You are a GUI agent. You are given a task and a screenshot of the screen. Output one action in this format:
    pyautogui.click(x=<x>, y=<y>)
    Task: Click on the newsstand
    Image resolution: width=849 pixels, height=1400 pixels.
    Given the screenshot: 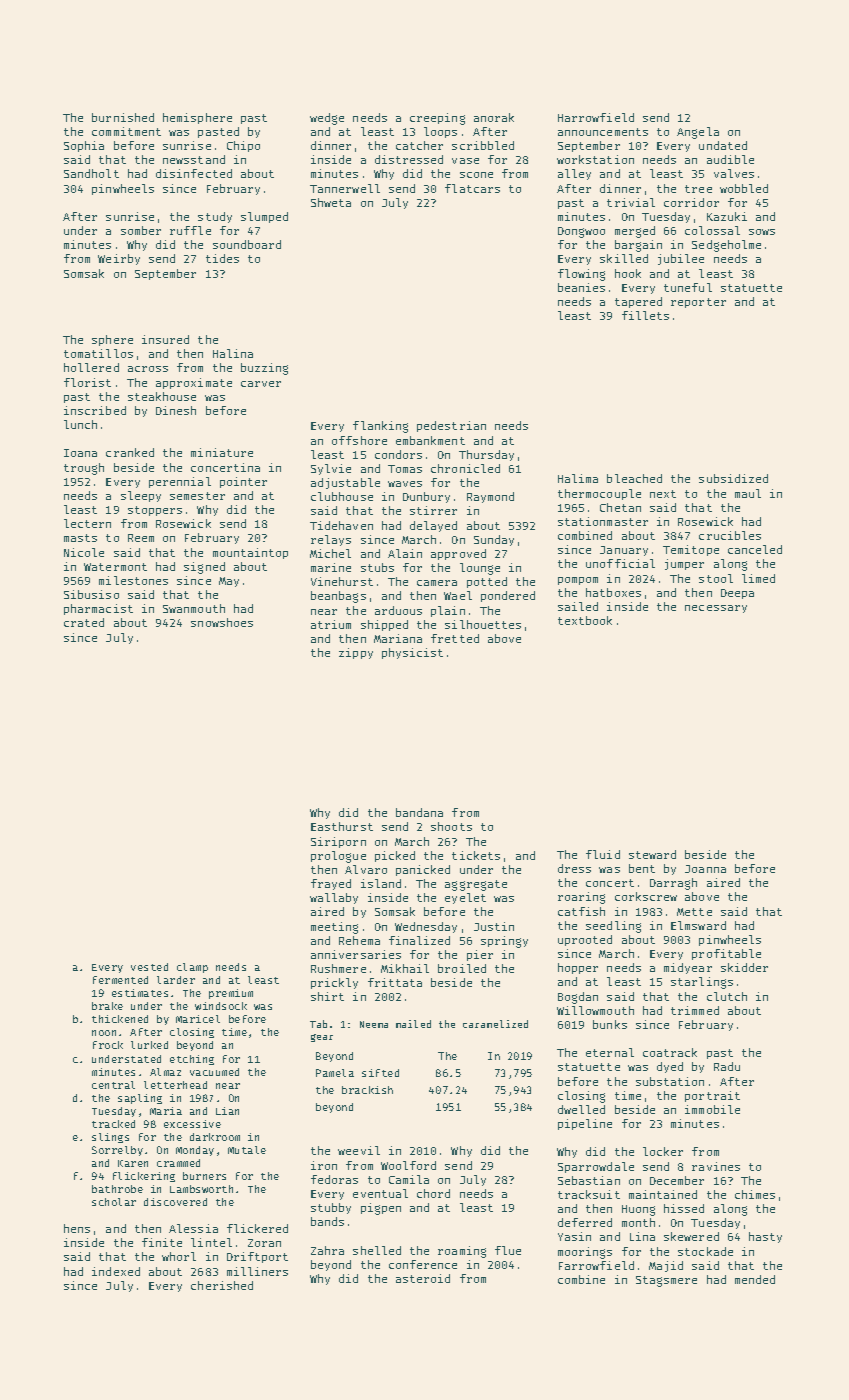 What is the action you would take?
    pyautogui.click(x=194, y=159)
